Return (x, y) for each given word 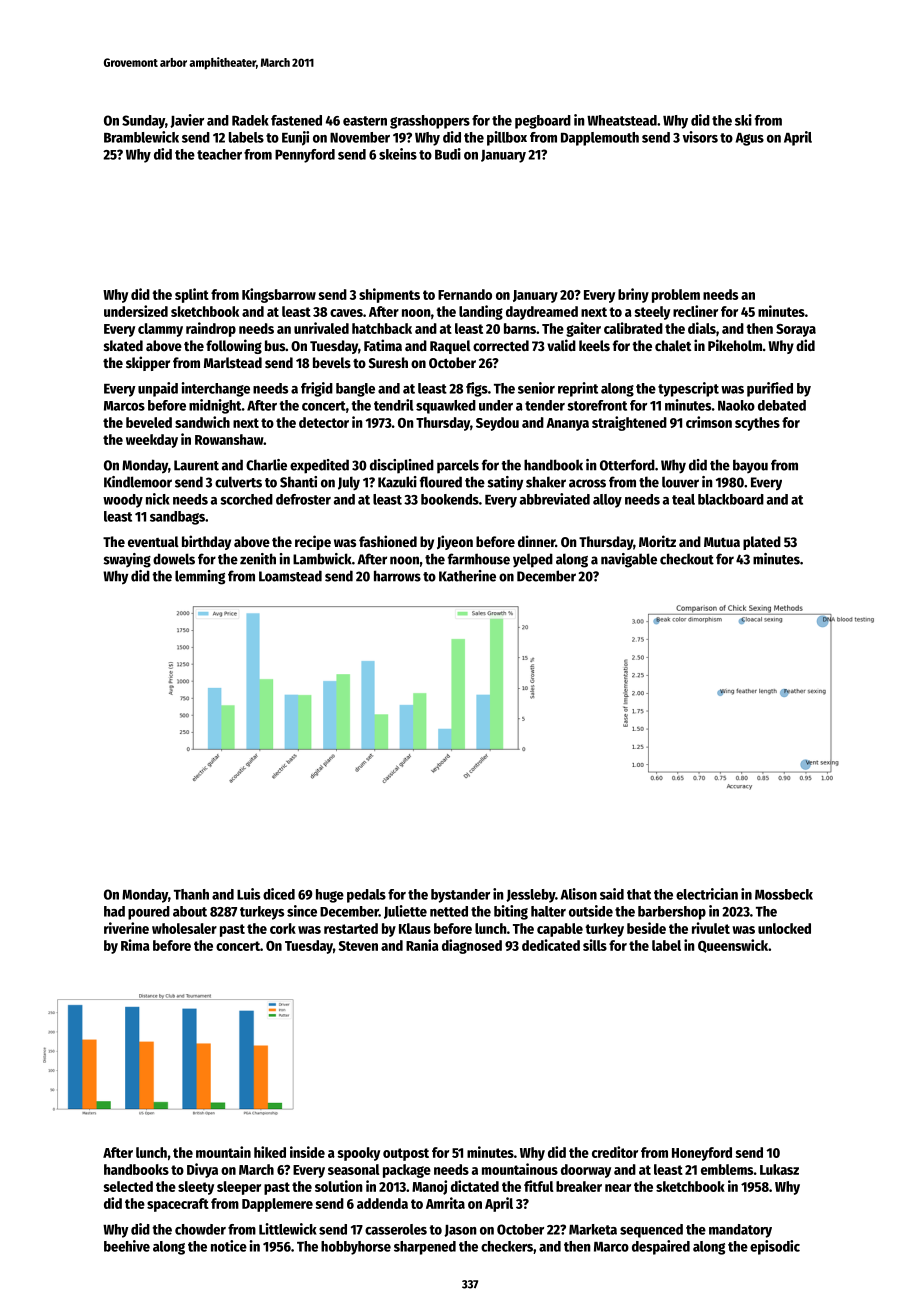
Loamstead (290, 576)
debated (782, 405)
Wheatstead (622, 120)
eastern (365, 121)
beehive (127, 1246)
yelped (533, 560)
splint (192, 295)
